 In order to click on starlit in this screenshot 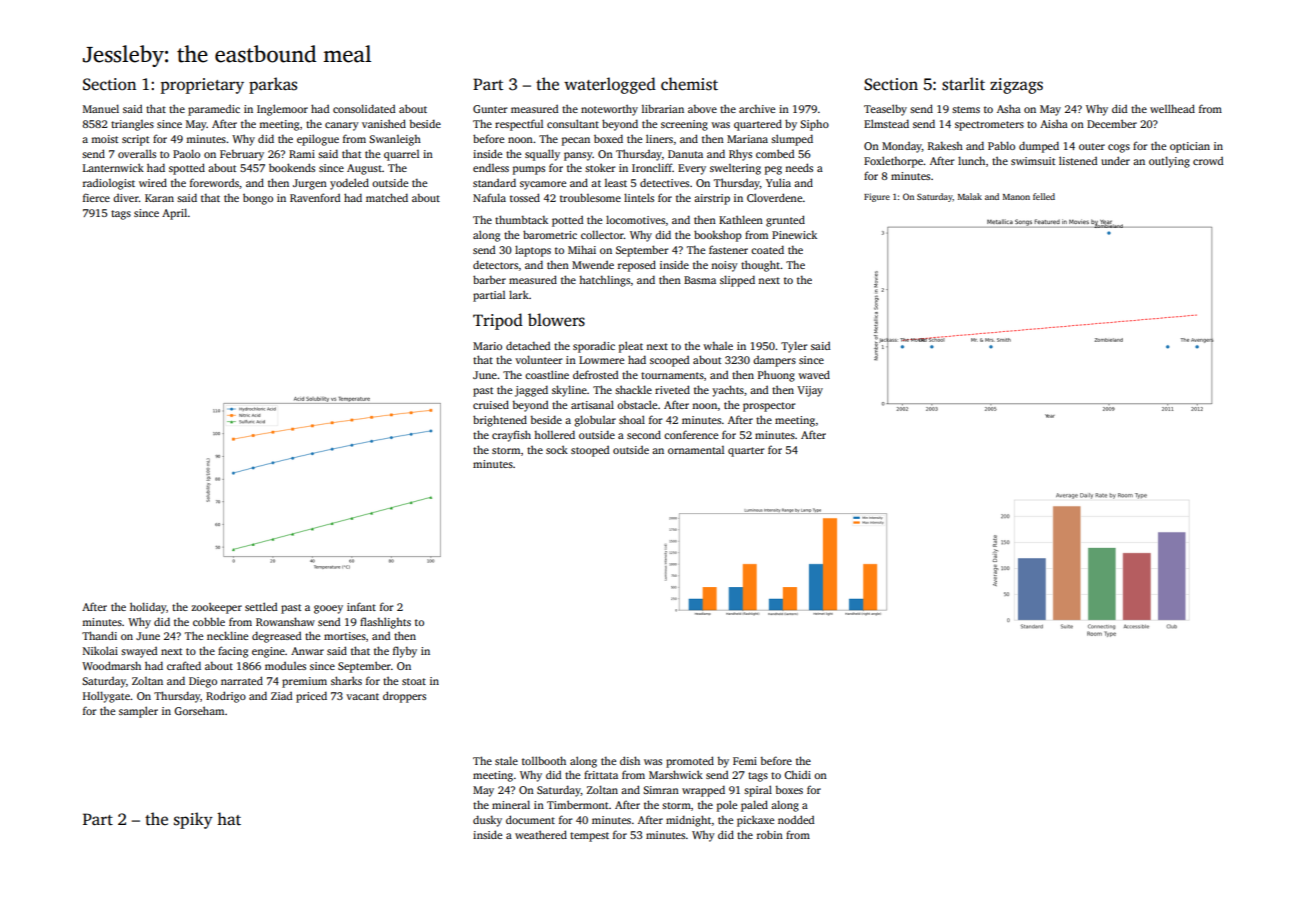, I will do `click(963, 84)`.
